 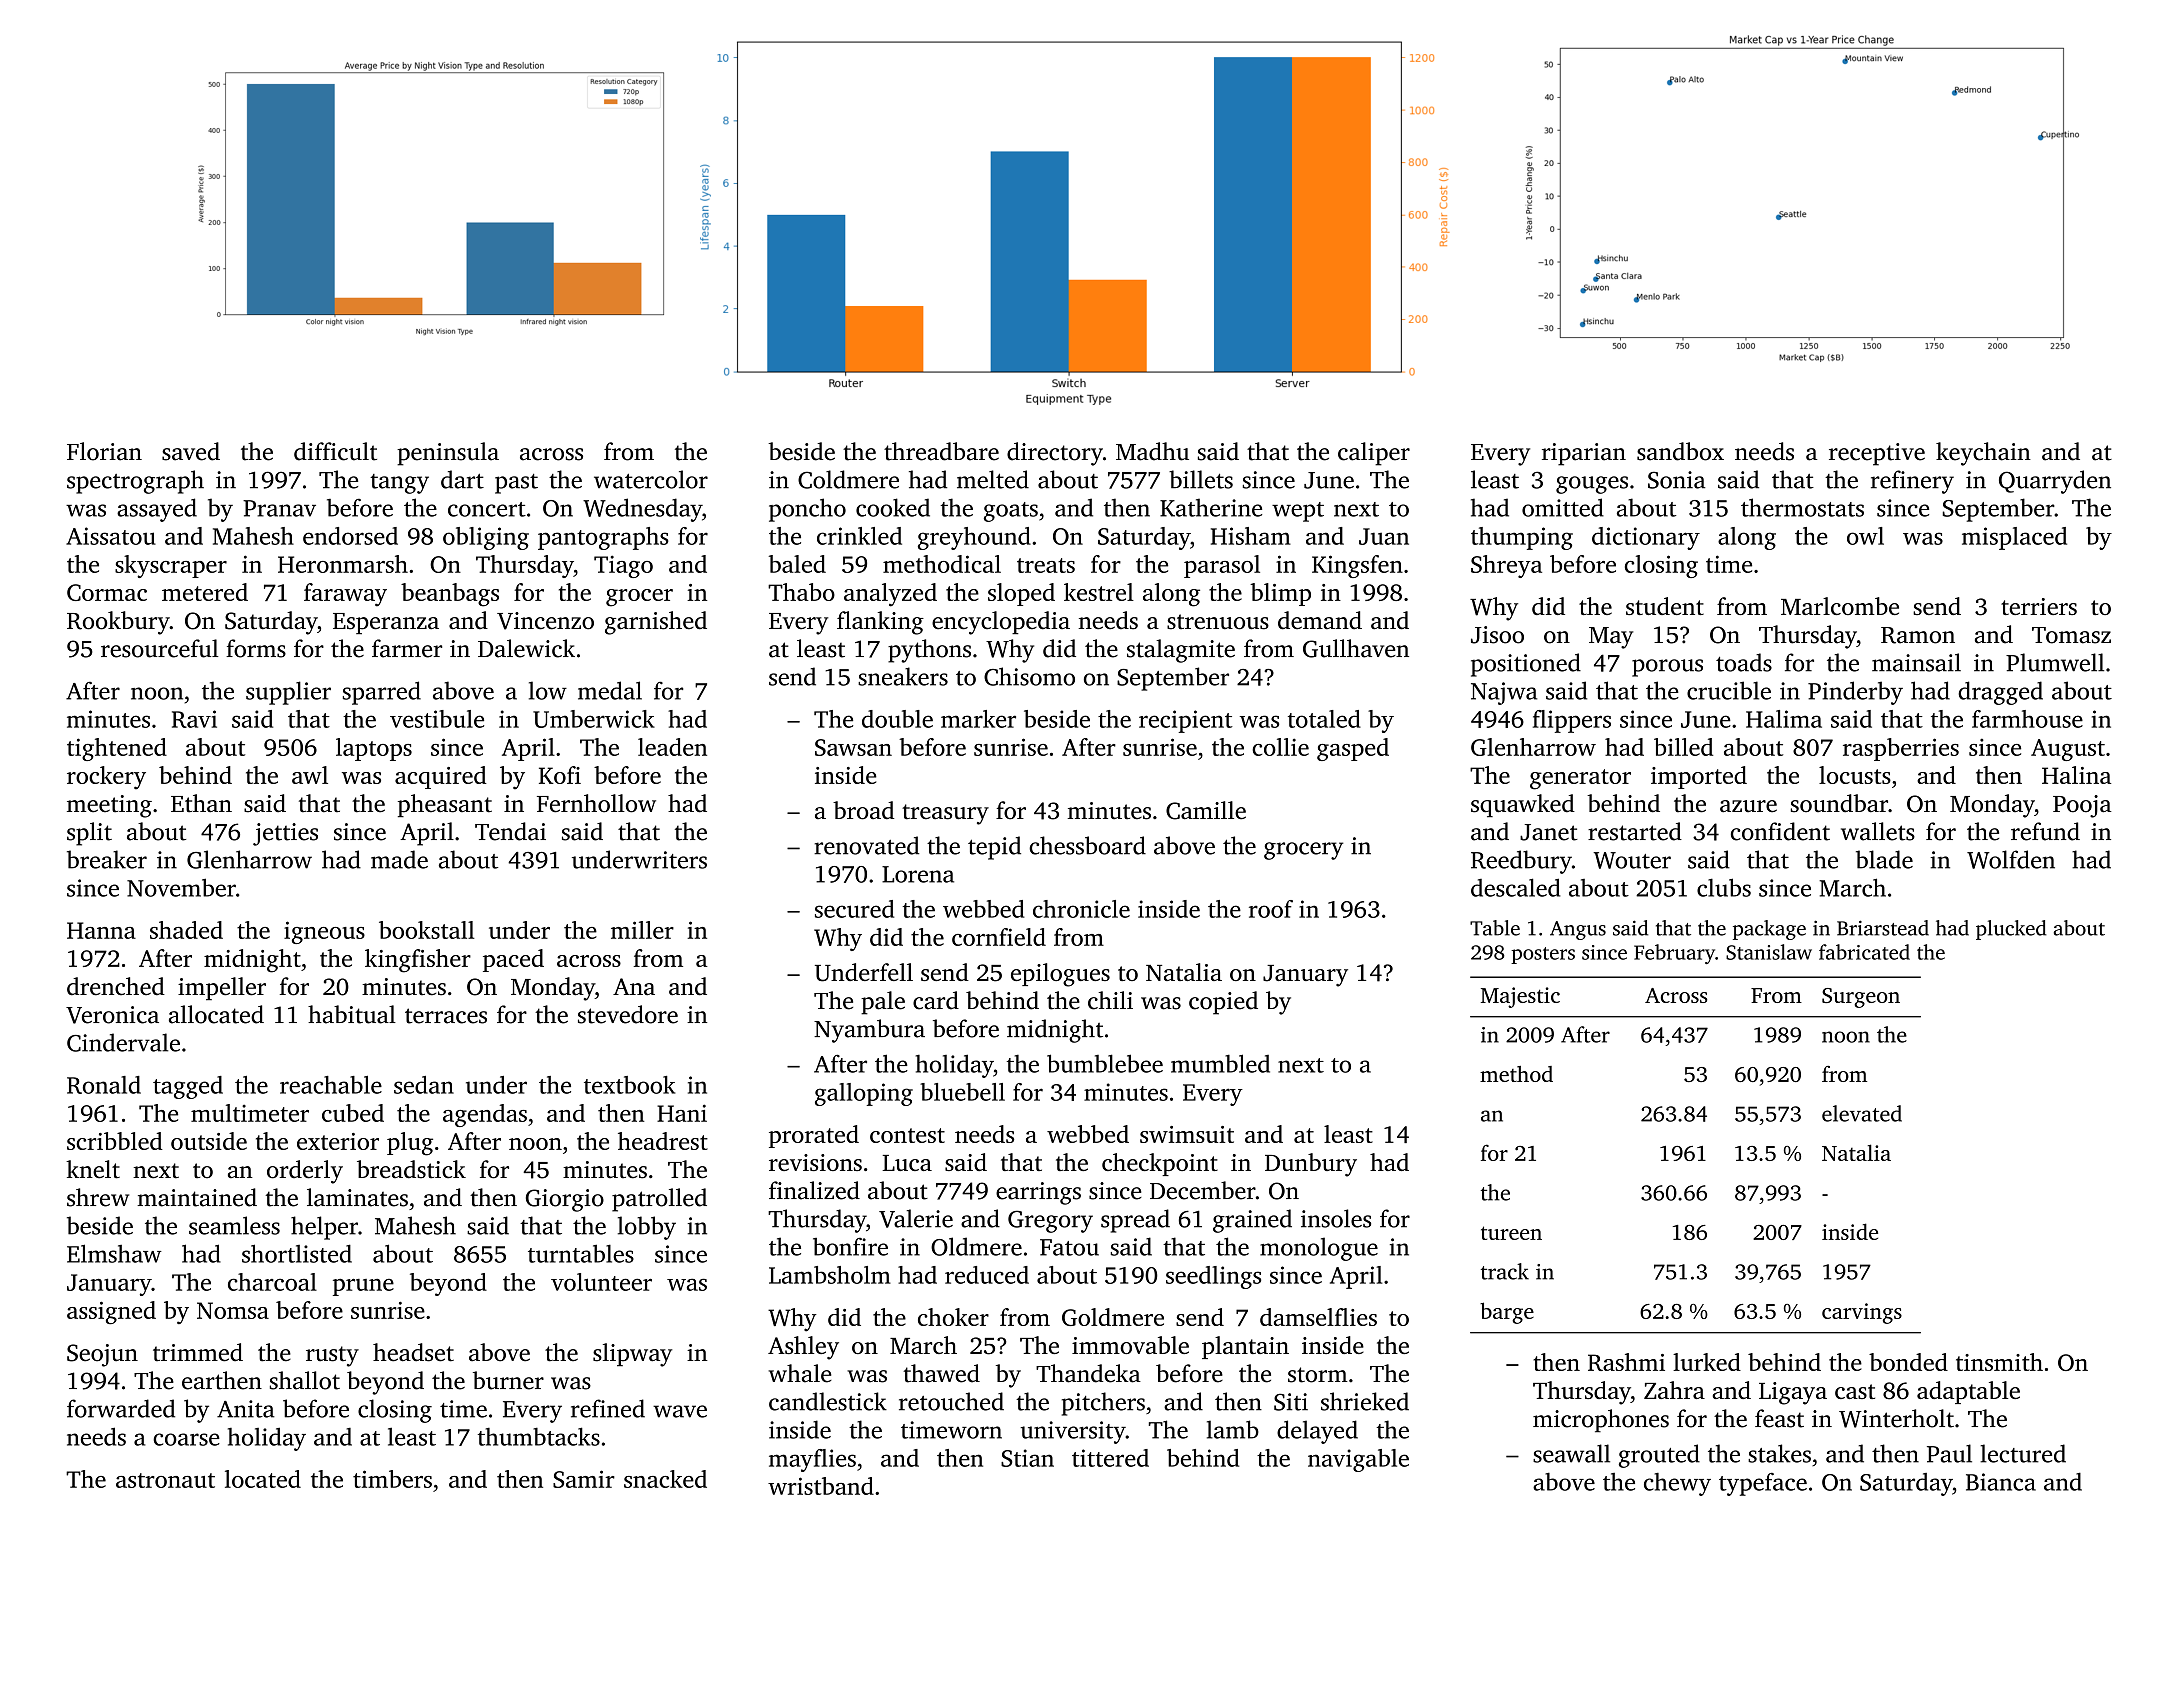 I want to click on caliper, so click(x=1374, y=454).
